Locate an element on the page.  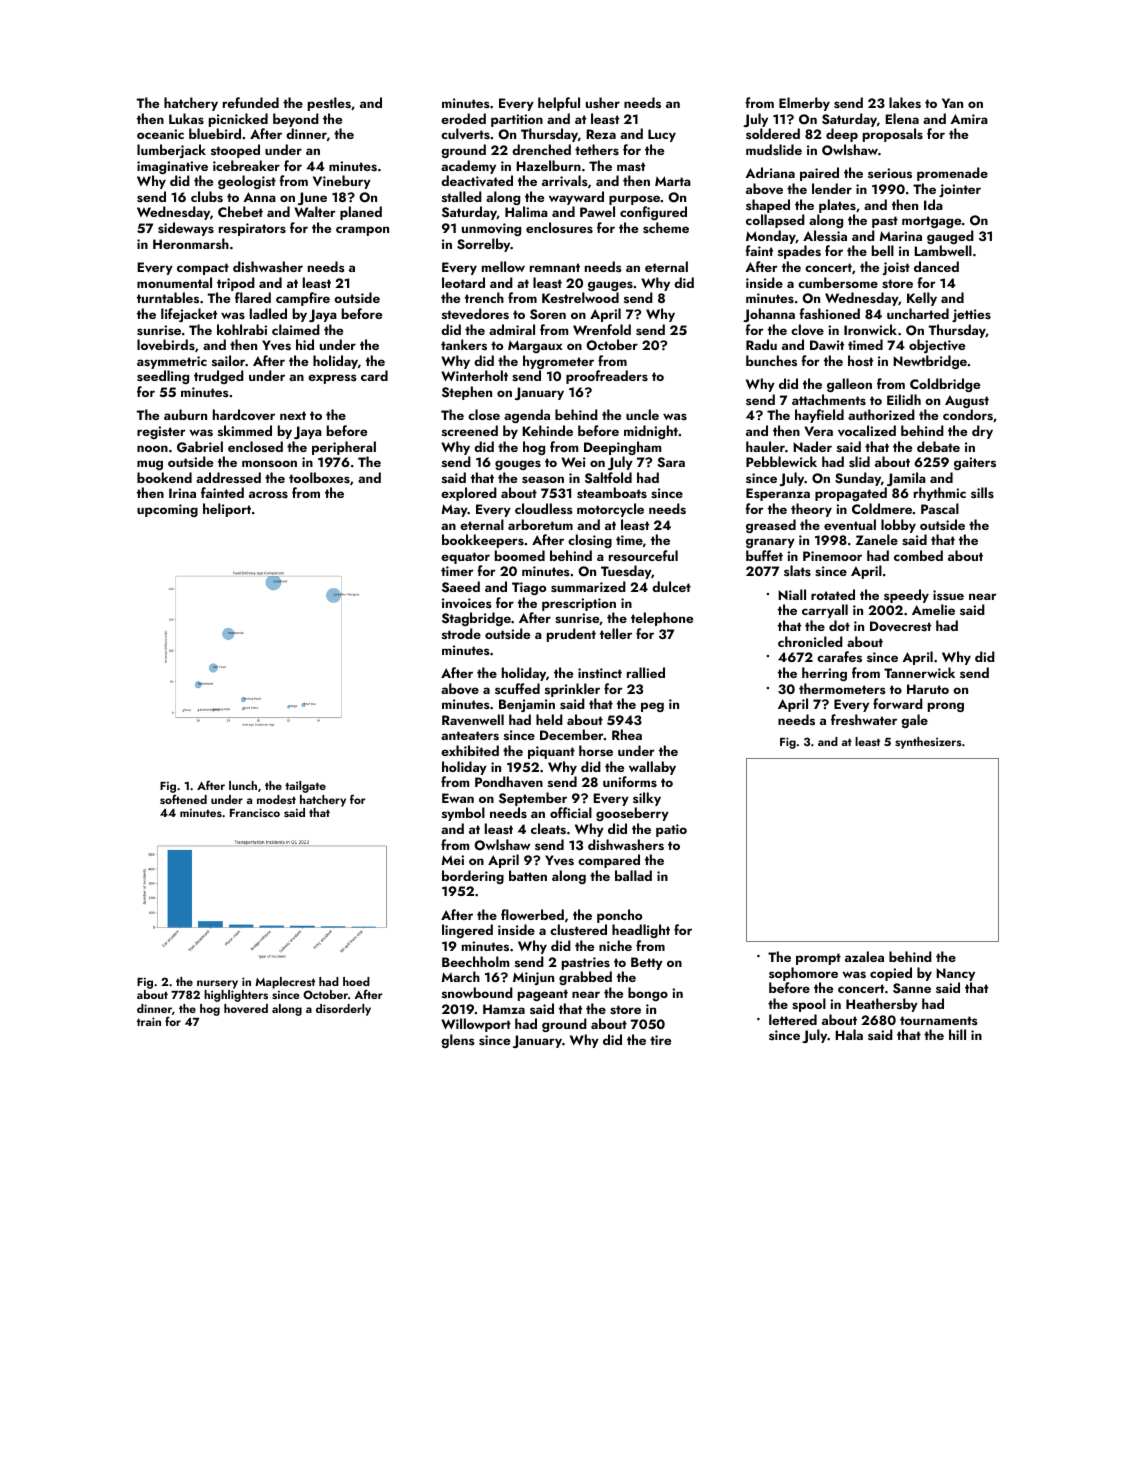
explored is located at coordinates (469, 494).
